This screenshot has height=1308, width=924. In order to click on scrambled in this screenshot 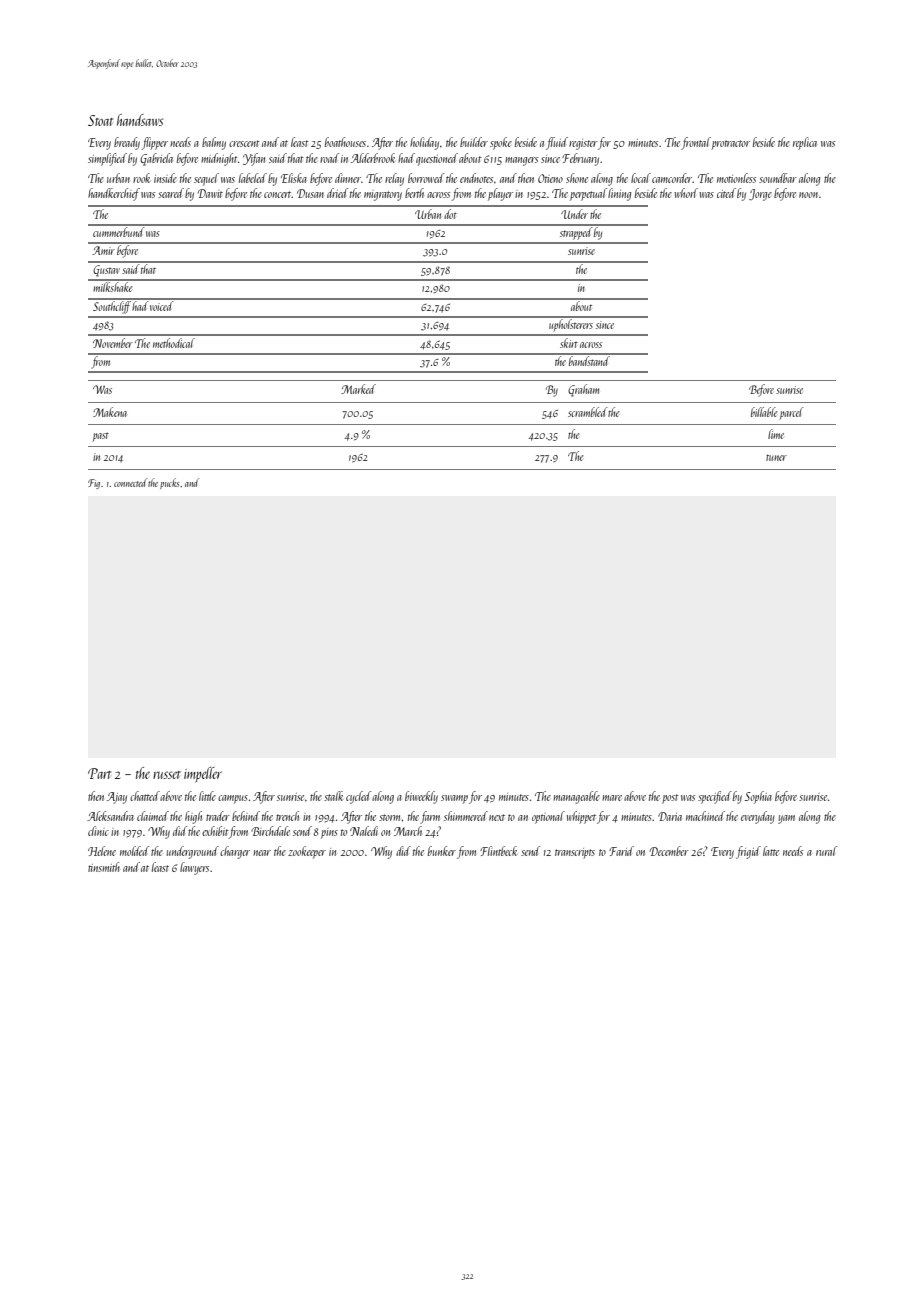, I will do `click(588, 412)`.
